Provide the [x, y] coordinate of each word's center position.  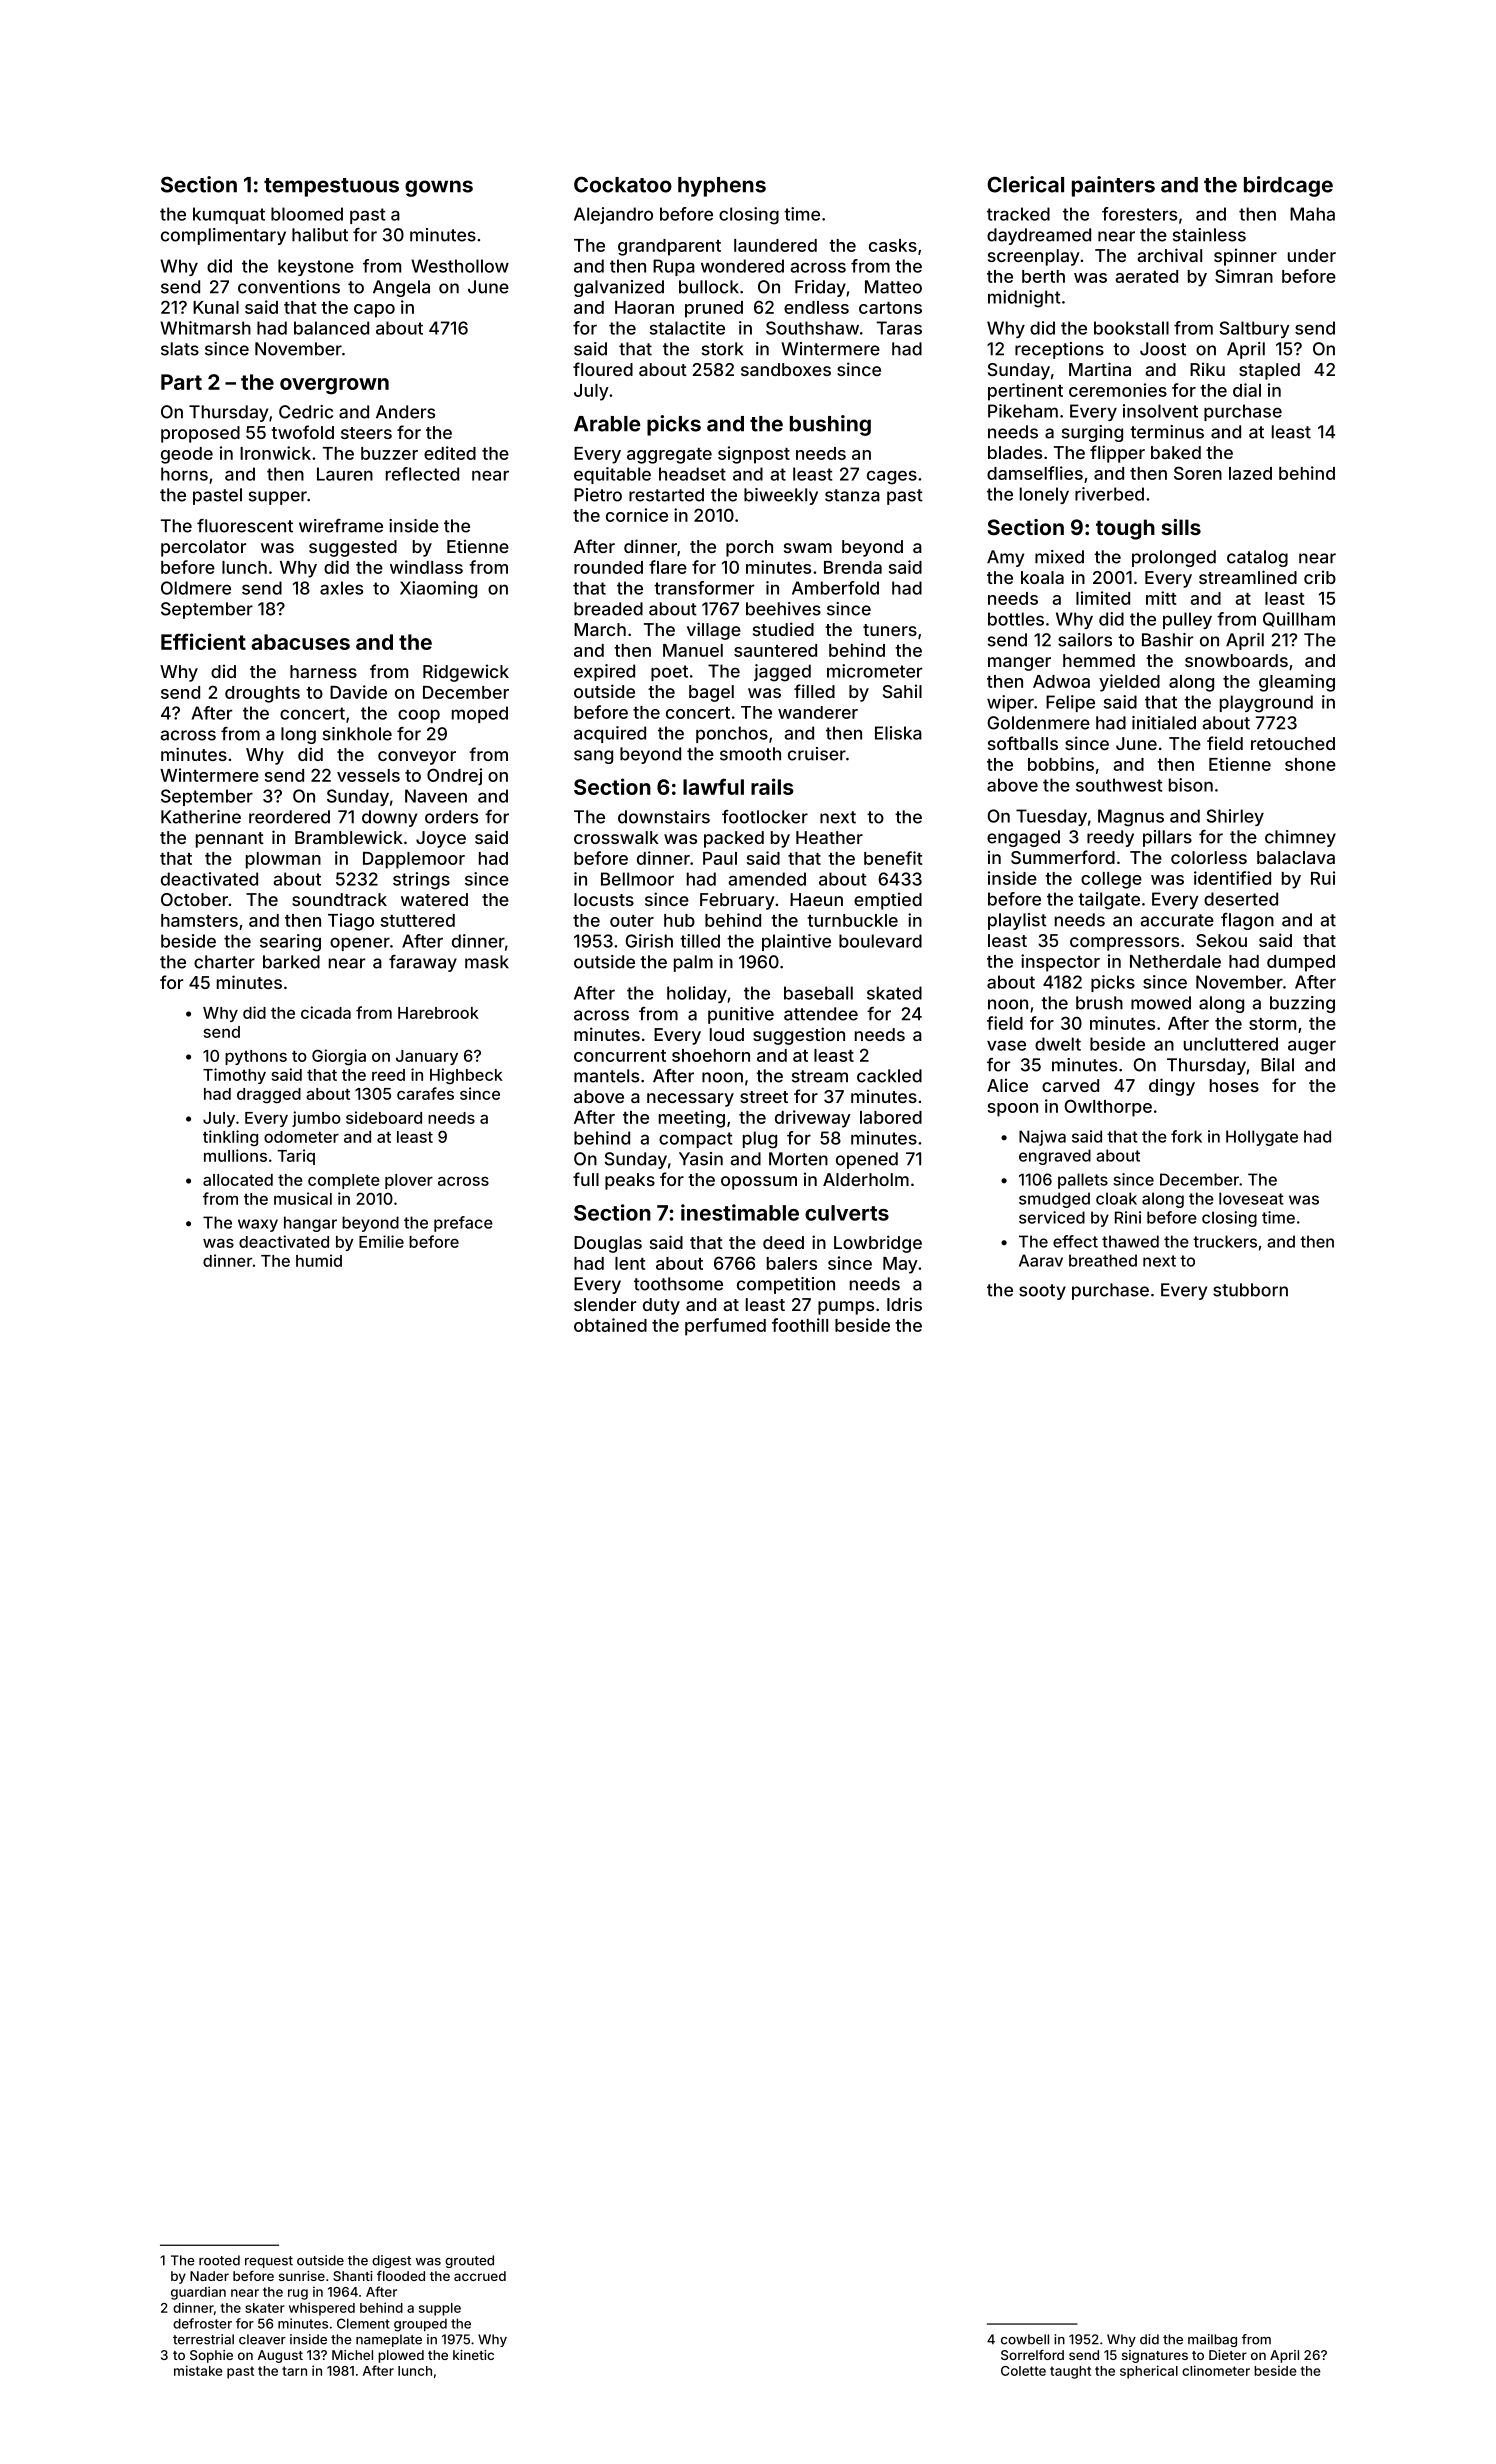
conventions [289, 287]
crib [1320, 577]
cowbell [1025, 2339]
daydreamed [1039, 236]
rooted [219, 2260]
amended [767, 879]
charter [224, 962]
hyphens [722, 187]
